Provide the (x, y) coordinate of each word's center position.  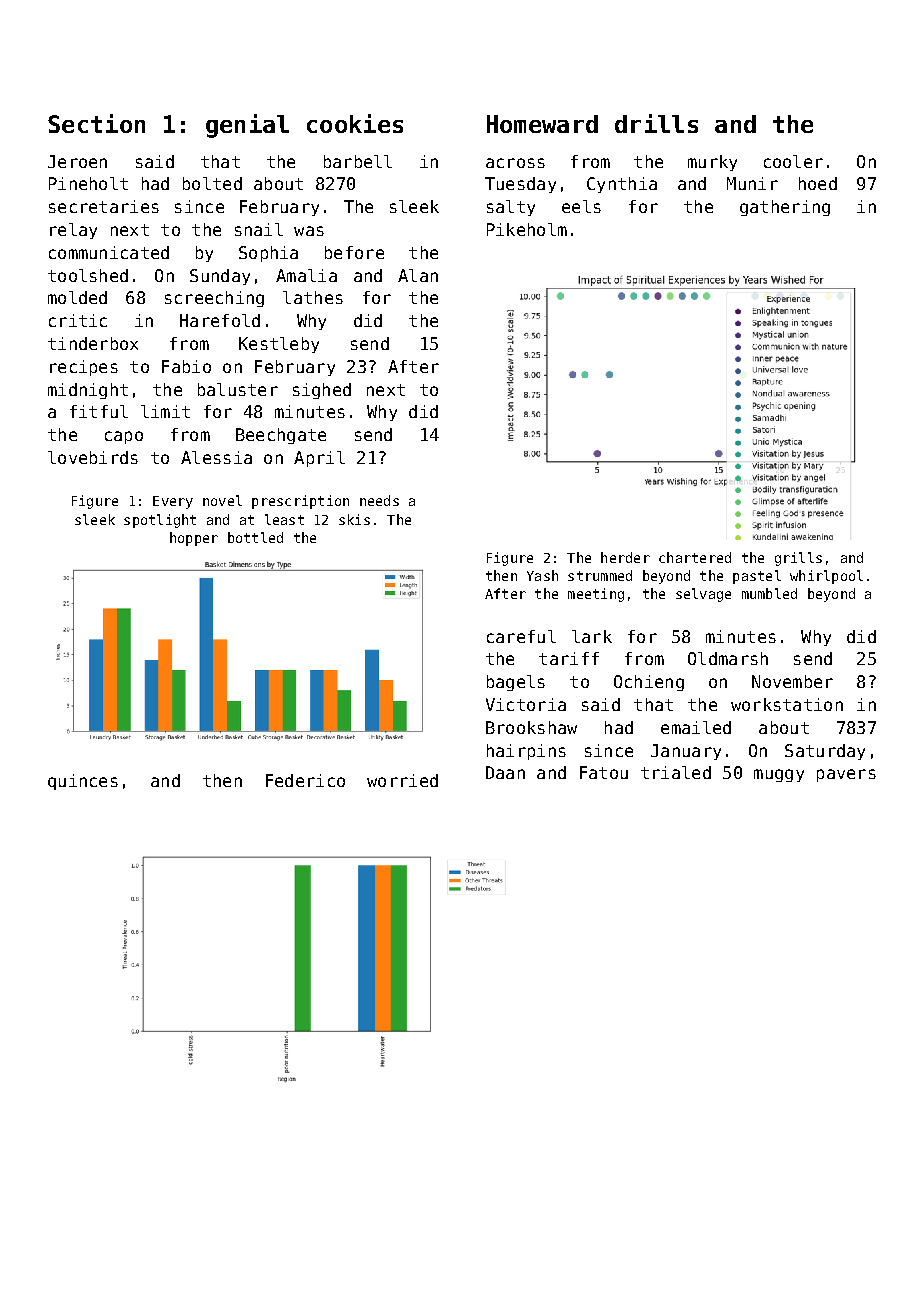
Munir (752, 183)
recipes (84, 368)
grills (798, 559)
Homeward (542, 124)
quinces (83, 782)
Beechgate (281, 436)
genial (247, 126)
